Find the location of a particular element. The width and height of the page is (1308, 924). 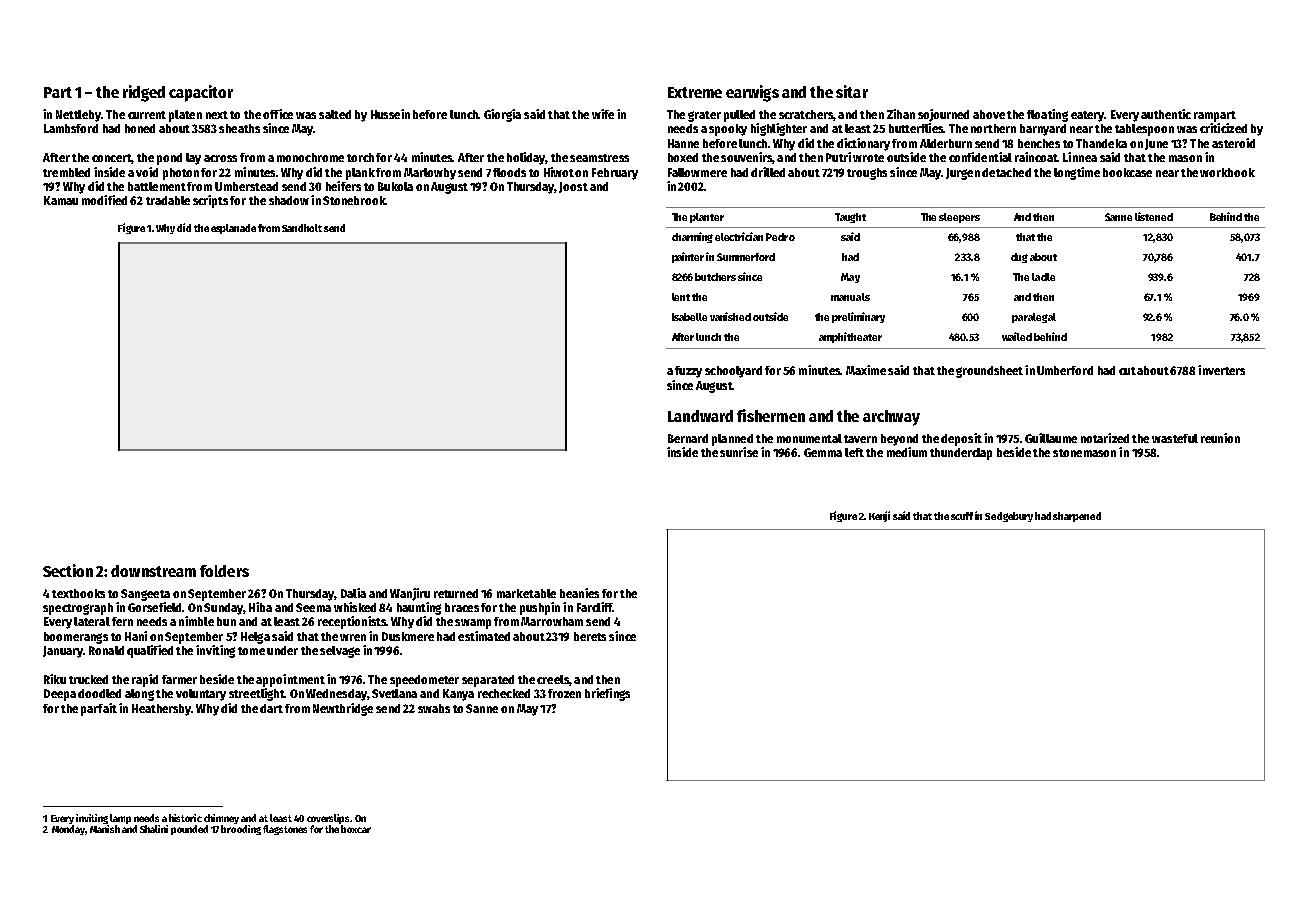

briefings is located at coordinates (607, 694).
